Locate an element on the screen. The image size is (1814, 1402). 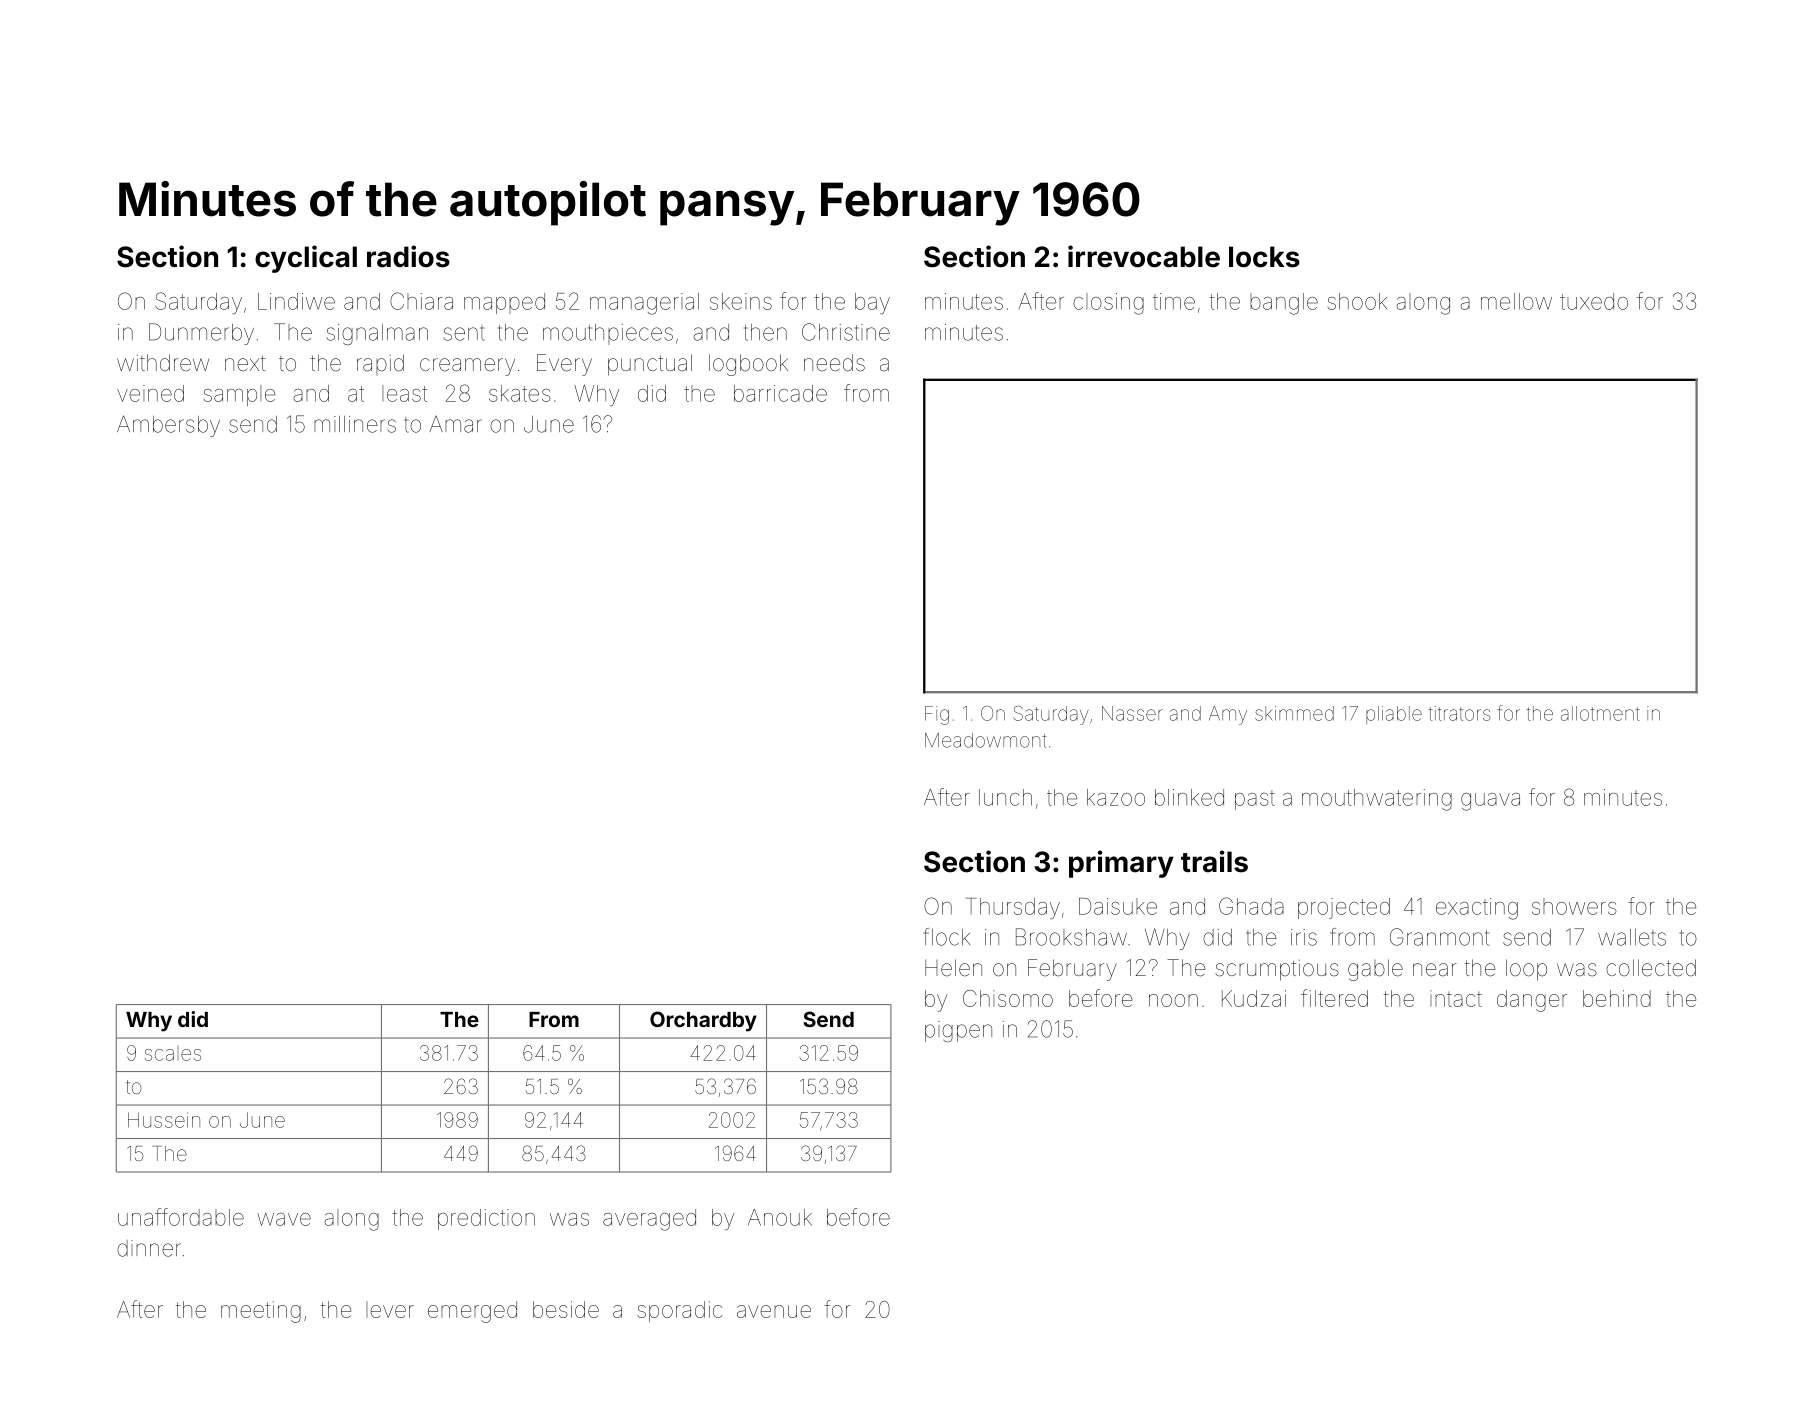
closing is located at coordinates (1108, 304).
